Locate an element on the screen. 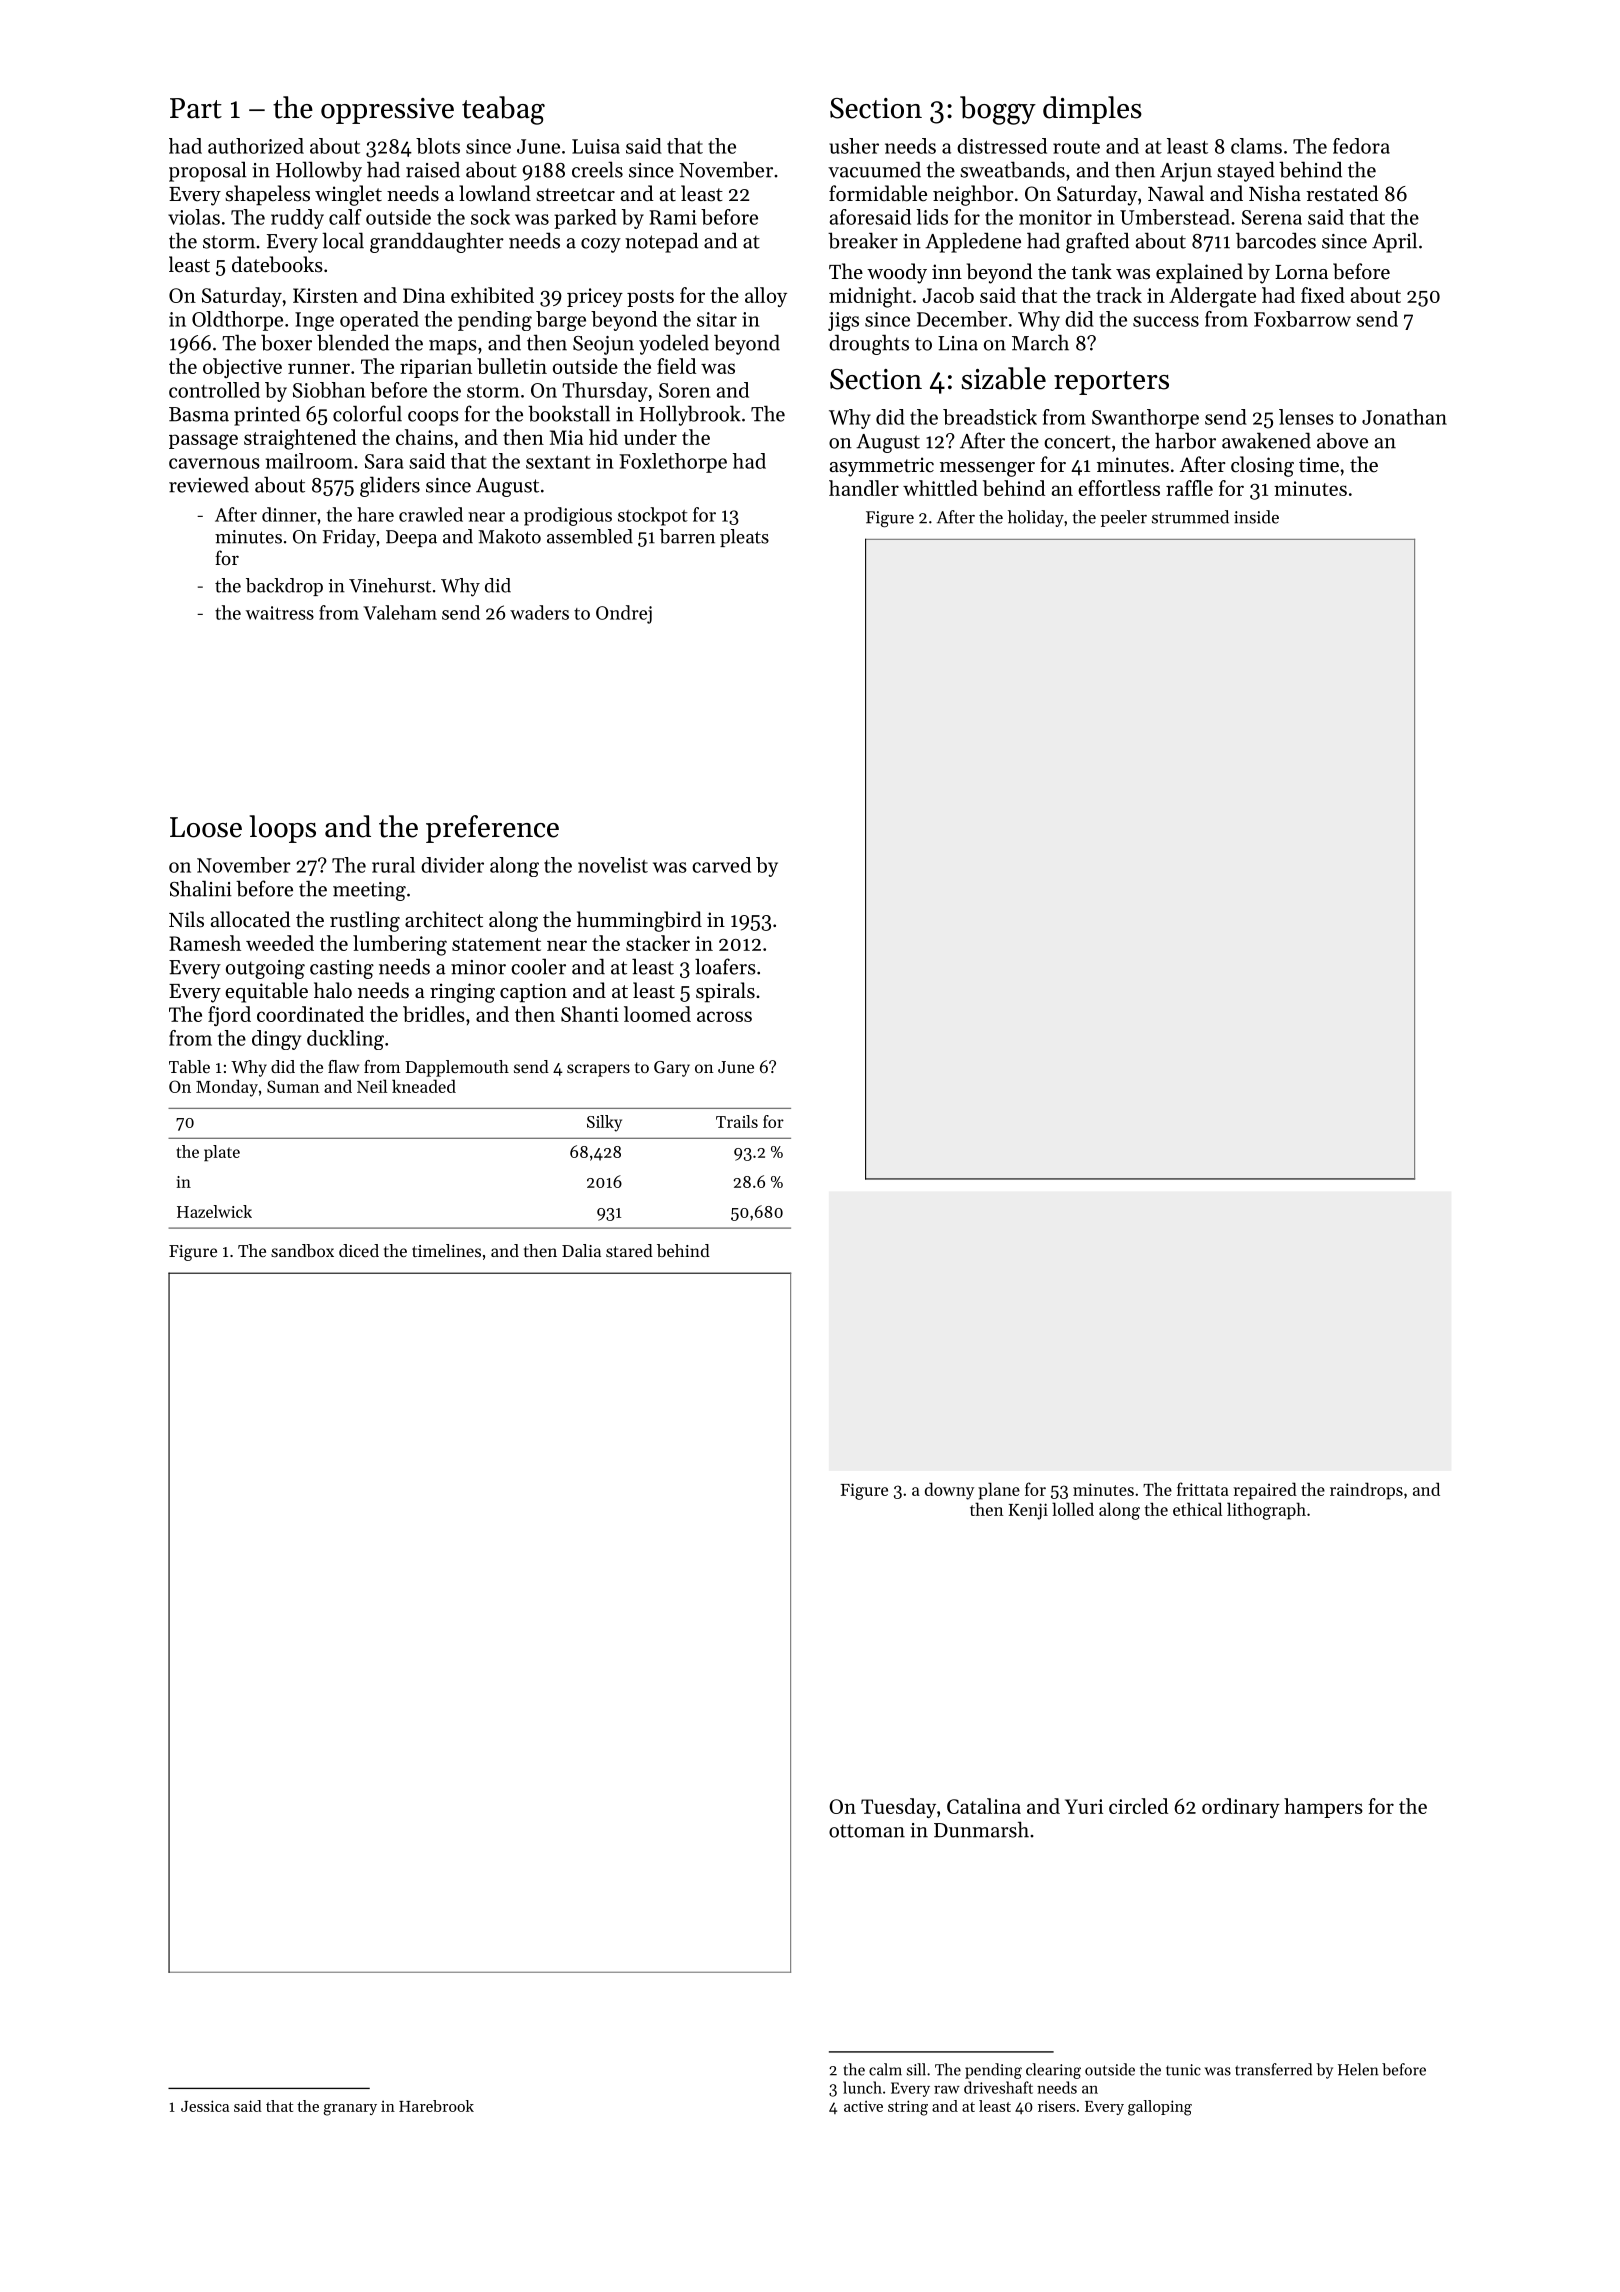  Rami is located at coordinates (673, 217).
